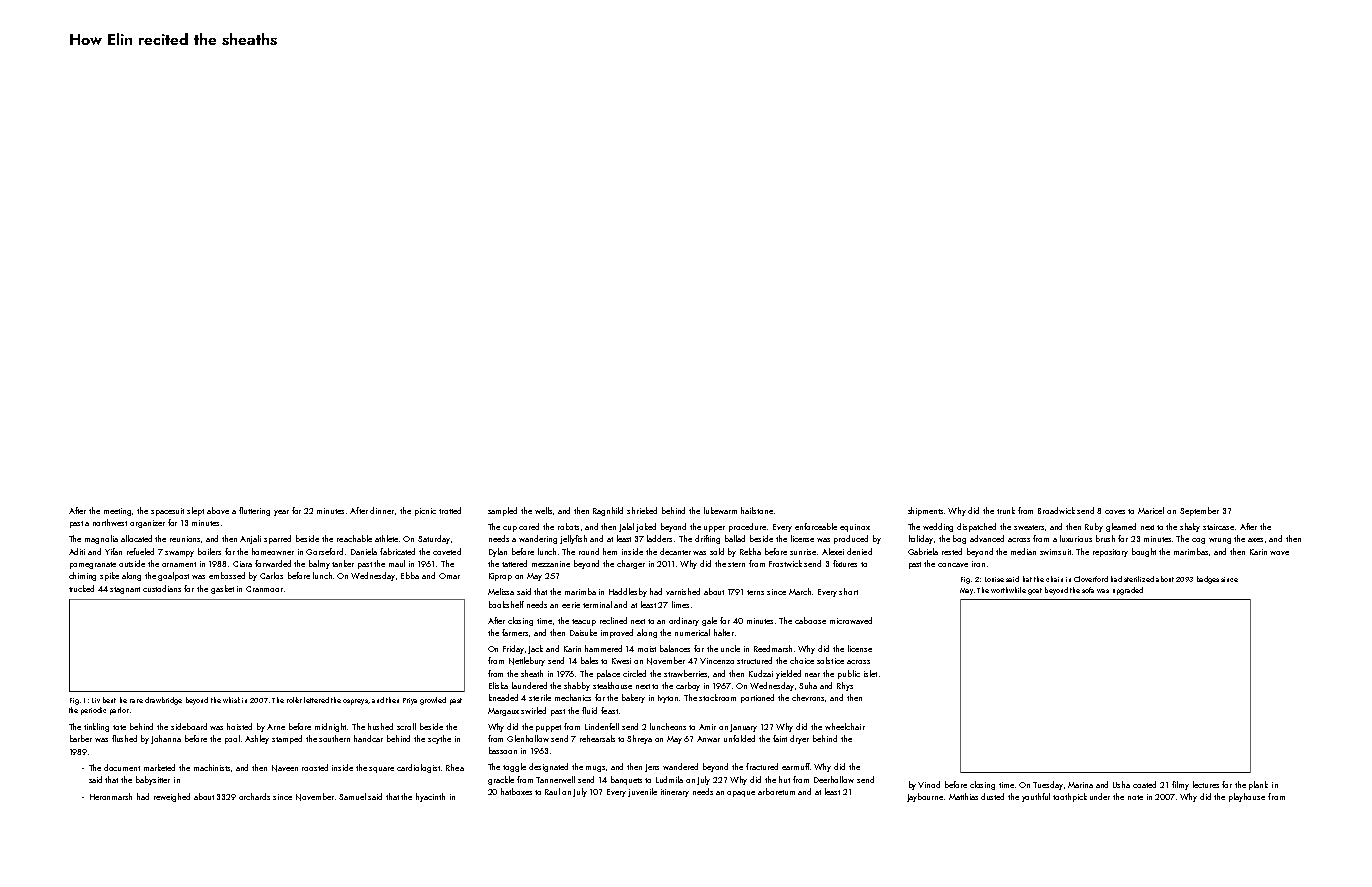 This document has height=887, width=1372. Describe the element at coordinates (430, 797) in the document. I see `hyacinth` at that location.
